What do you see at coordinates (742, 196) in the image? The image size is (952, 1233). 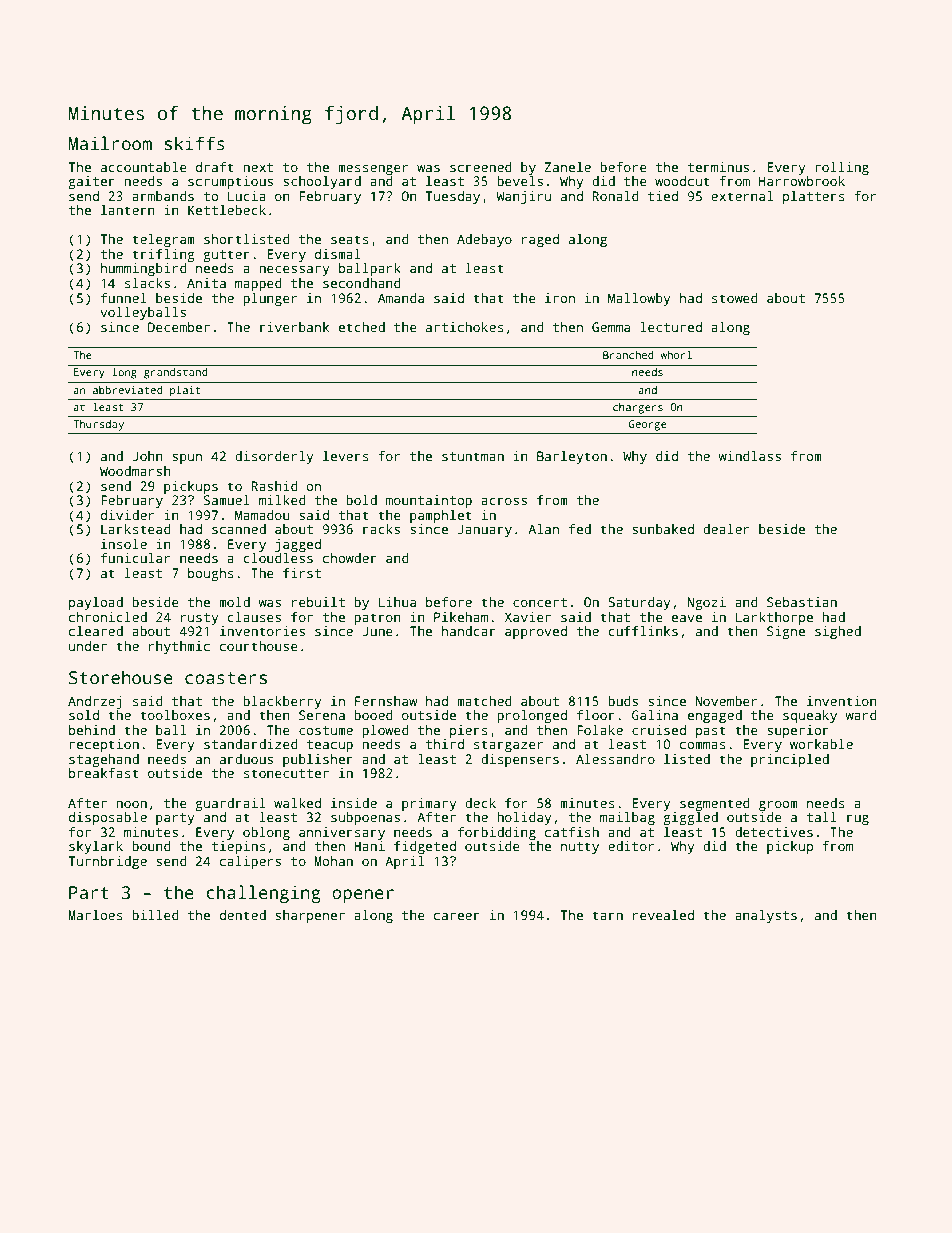 I see `external` at bounding box center [742, 196].
